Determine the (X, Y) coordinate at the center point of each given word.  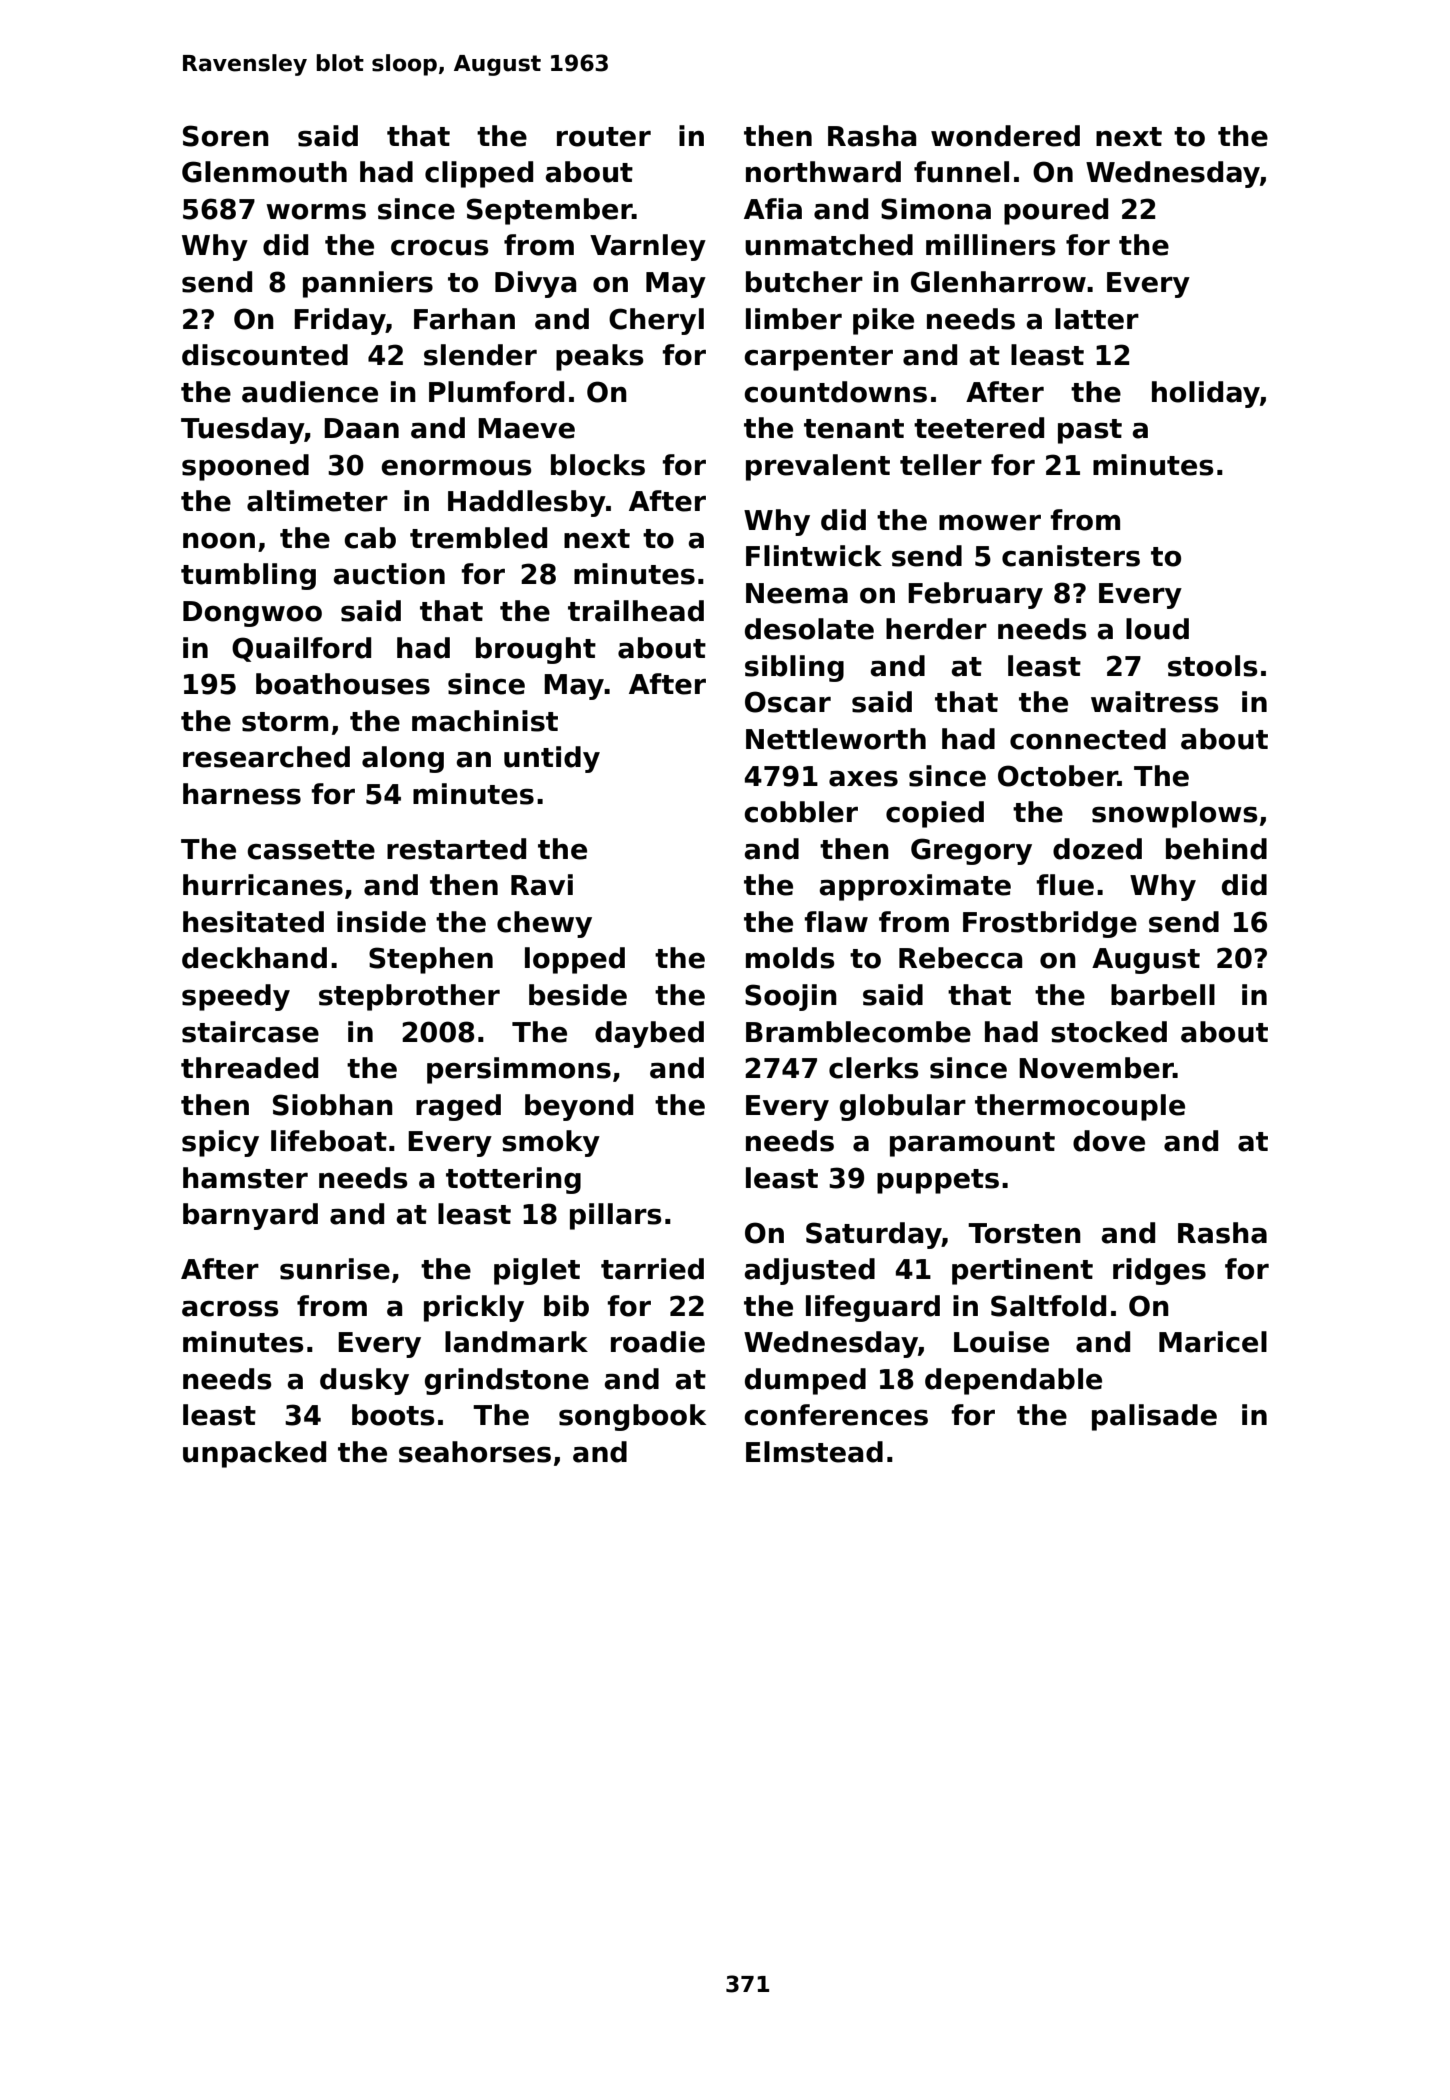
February (975, 595)
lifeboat (329, 1141)
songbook (632, 1417)
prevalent (818, 467)
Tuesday (242, 430)
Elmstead (814, 1452)
